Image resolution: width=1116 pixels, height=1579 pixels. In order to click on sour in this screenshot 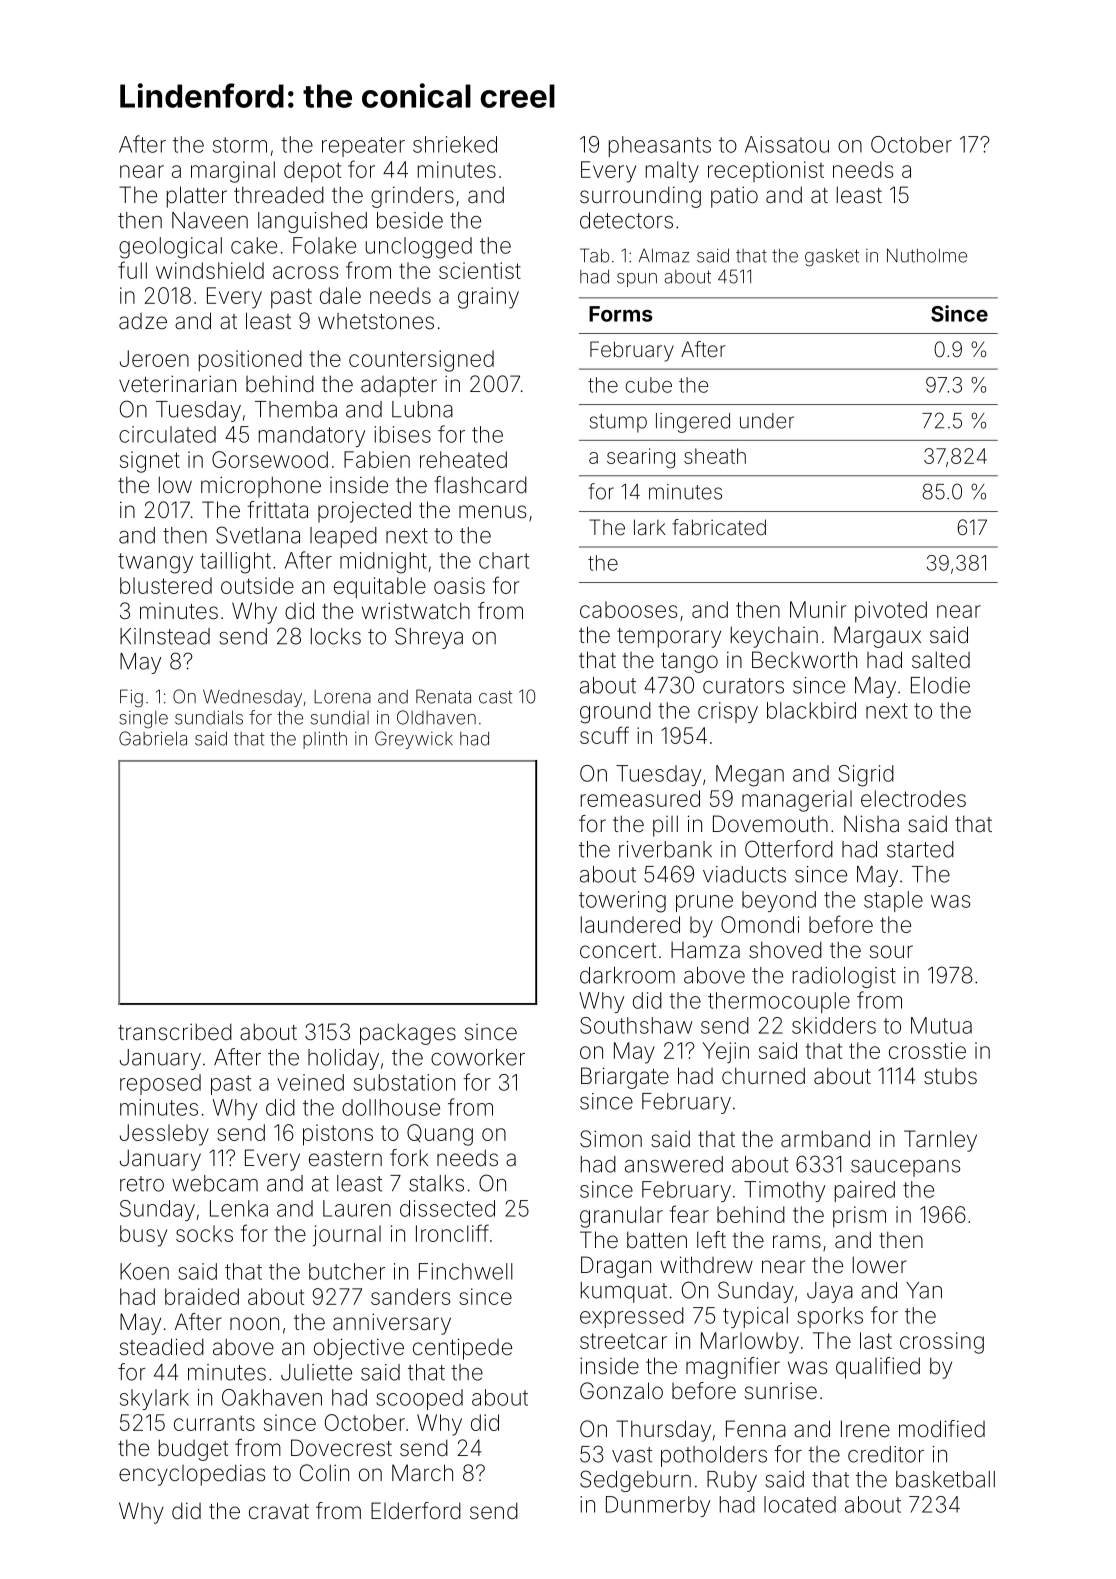, I will do `click(891, 951)`.
